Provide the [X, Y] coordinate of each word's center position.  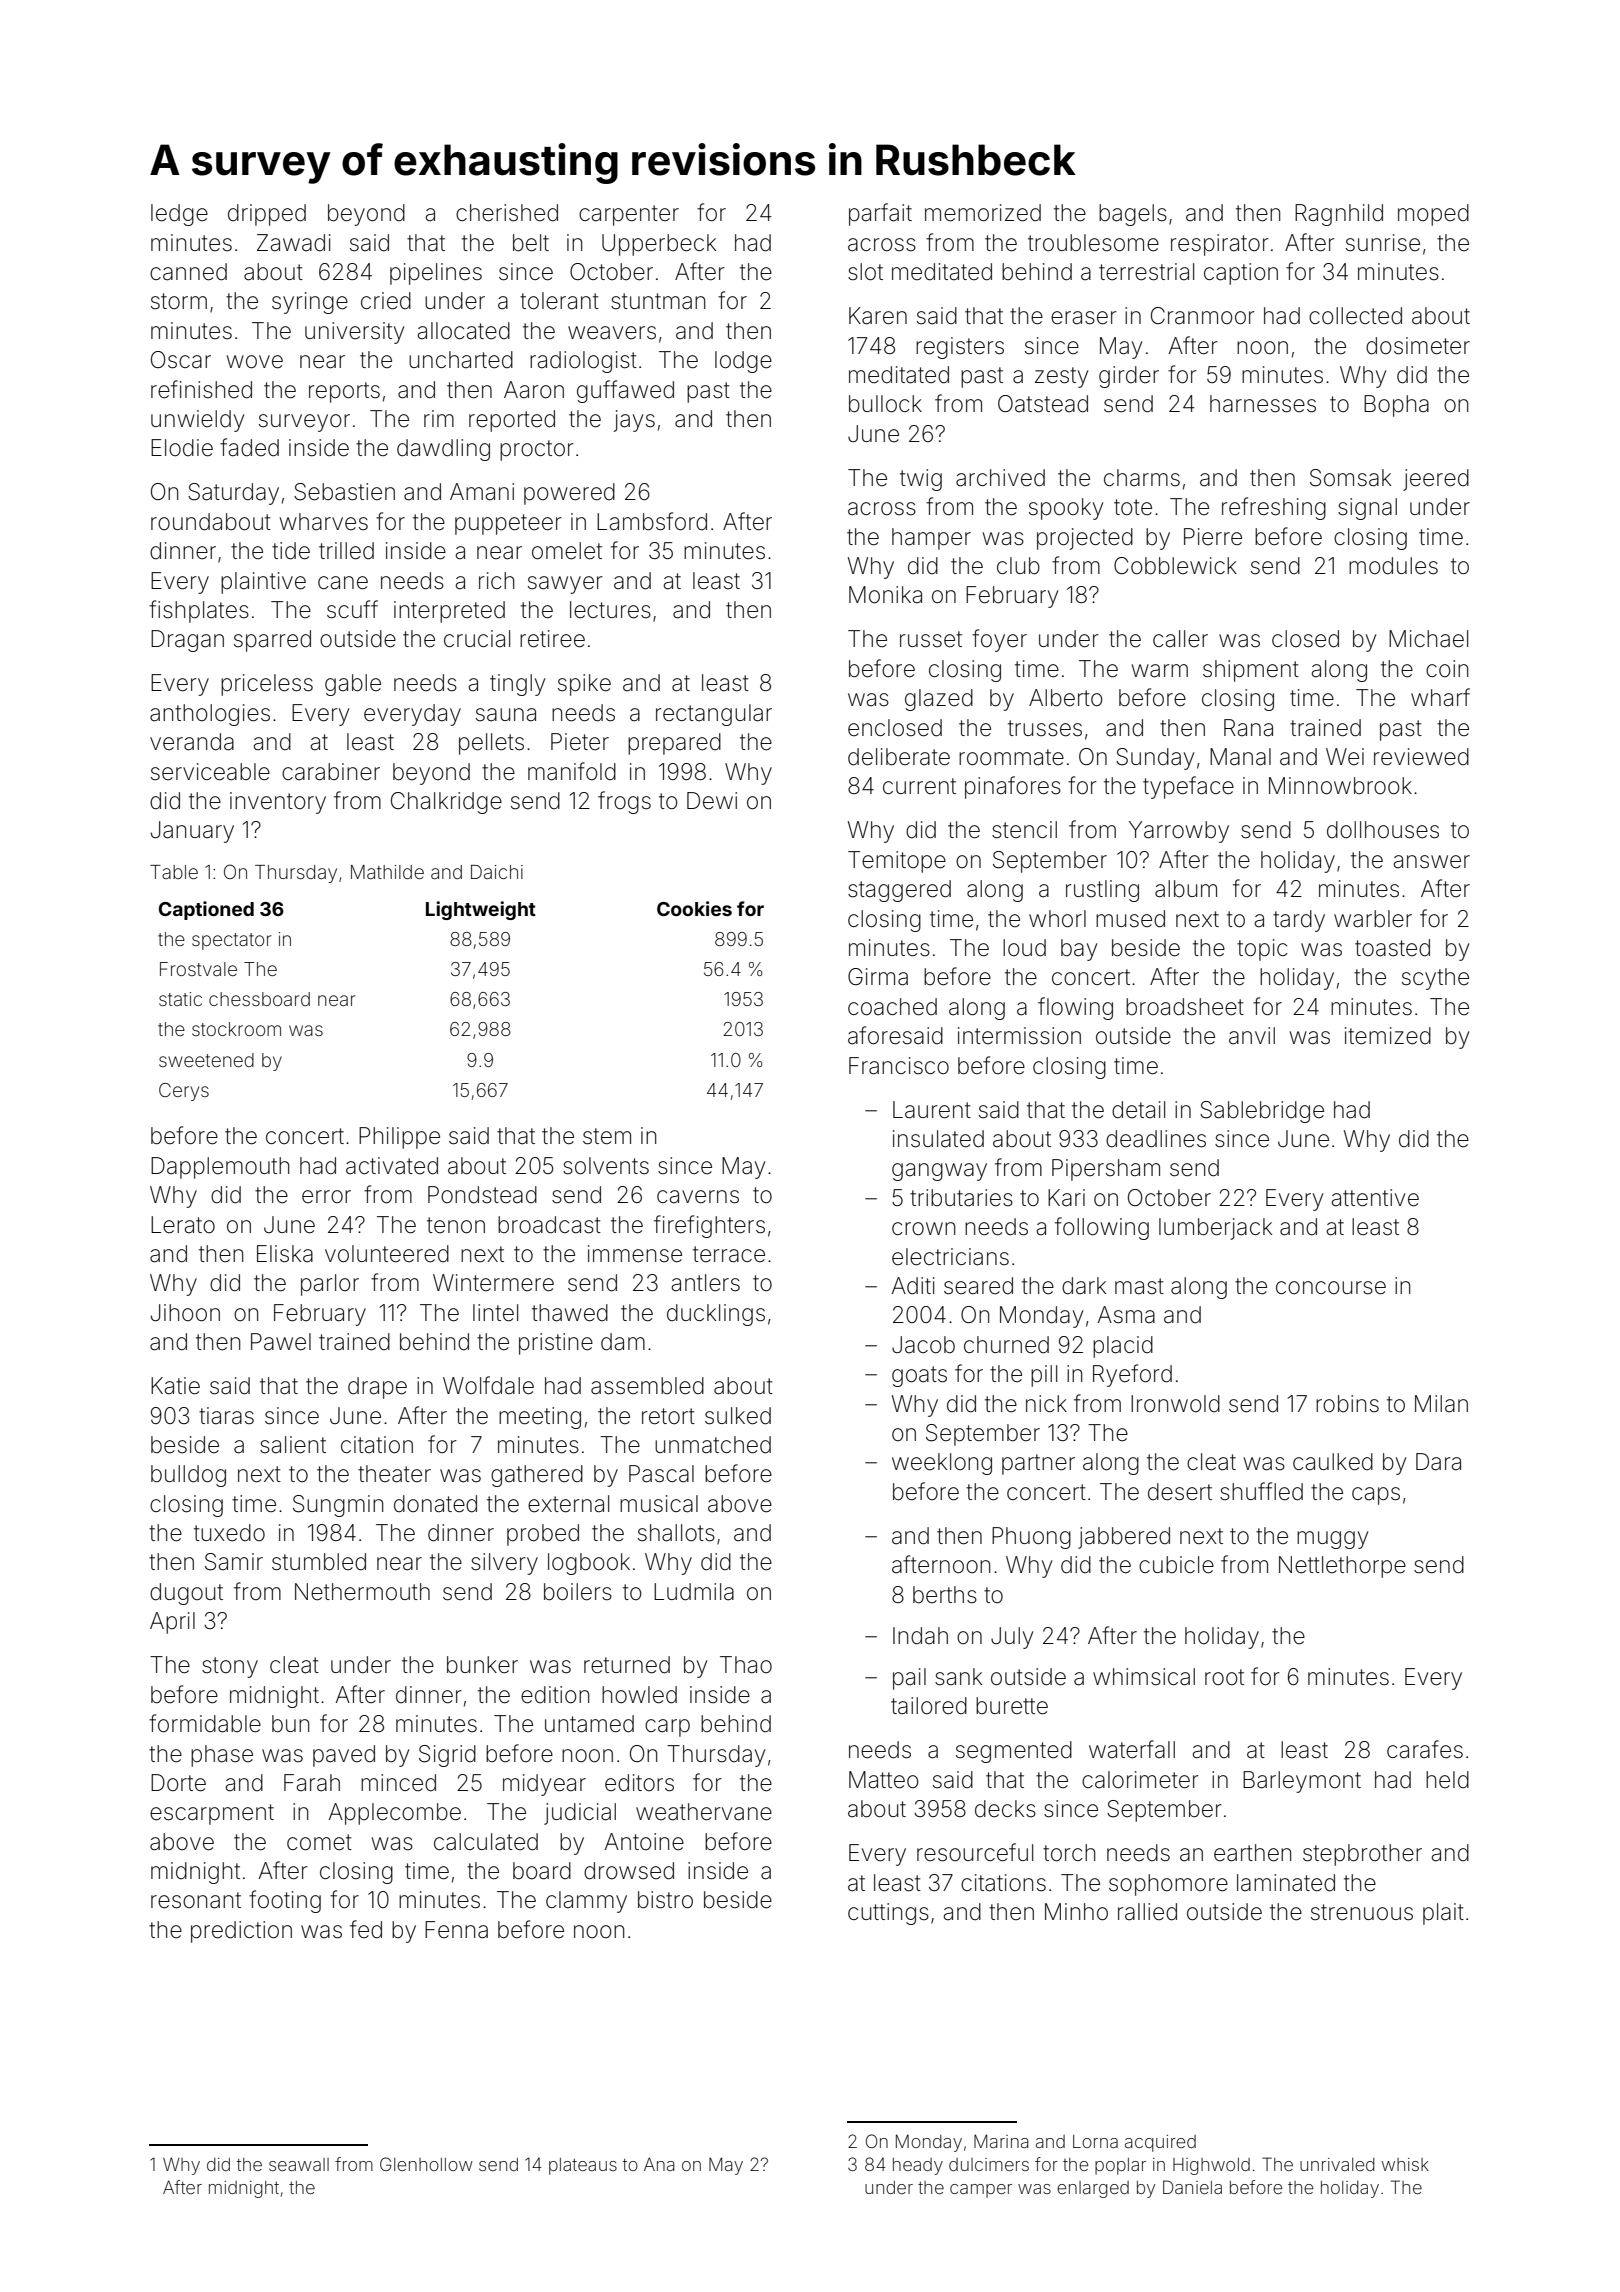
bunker [482, 1665]
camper [981, 2191]
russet [931, 639]
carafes [1425, 1749]
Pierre [1213, 537]
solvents [606, 1166]
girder [1129, 377]
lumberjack [1215, 1229]
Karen [878, 316]
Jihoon [185, 1313]
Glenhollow [426, 2164]
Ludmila [694, 1592]
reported [512, 421]
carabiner [331, 772]
